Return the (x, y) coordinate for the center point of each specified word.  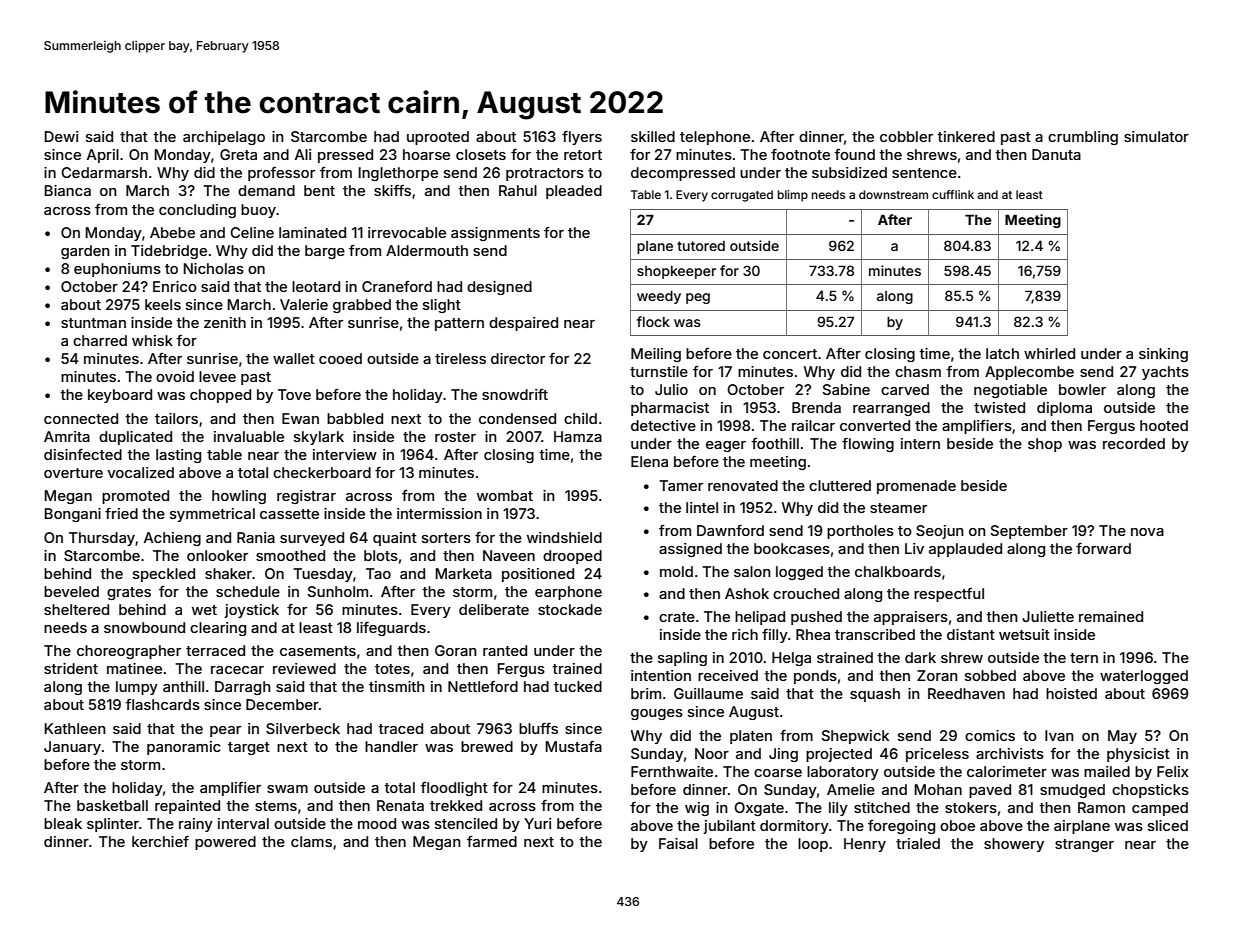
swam (287, 789)
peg (698, 298)
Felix (1173, 771)
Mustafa (574, 746)
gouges (657, 714)
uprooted (438, 138)
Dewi (61, 136)
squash (875, 695)
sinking (1163, 355)
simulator (1156, 136)
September (1029, 532)
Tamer (681, 485)
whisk (152, 340)
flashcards (162, 704)
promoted (135, 497)
